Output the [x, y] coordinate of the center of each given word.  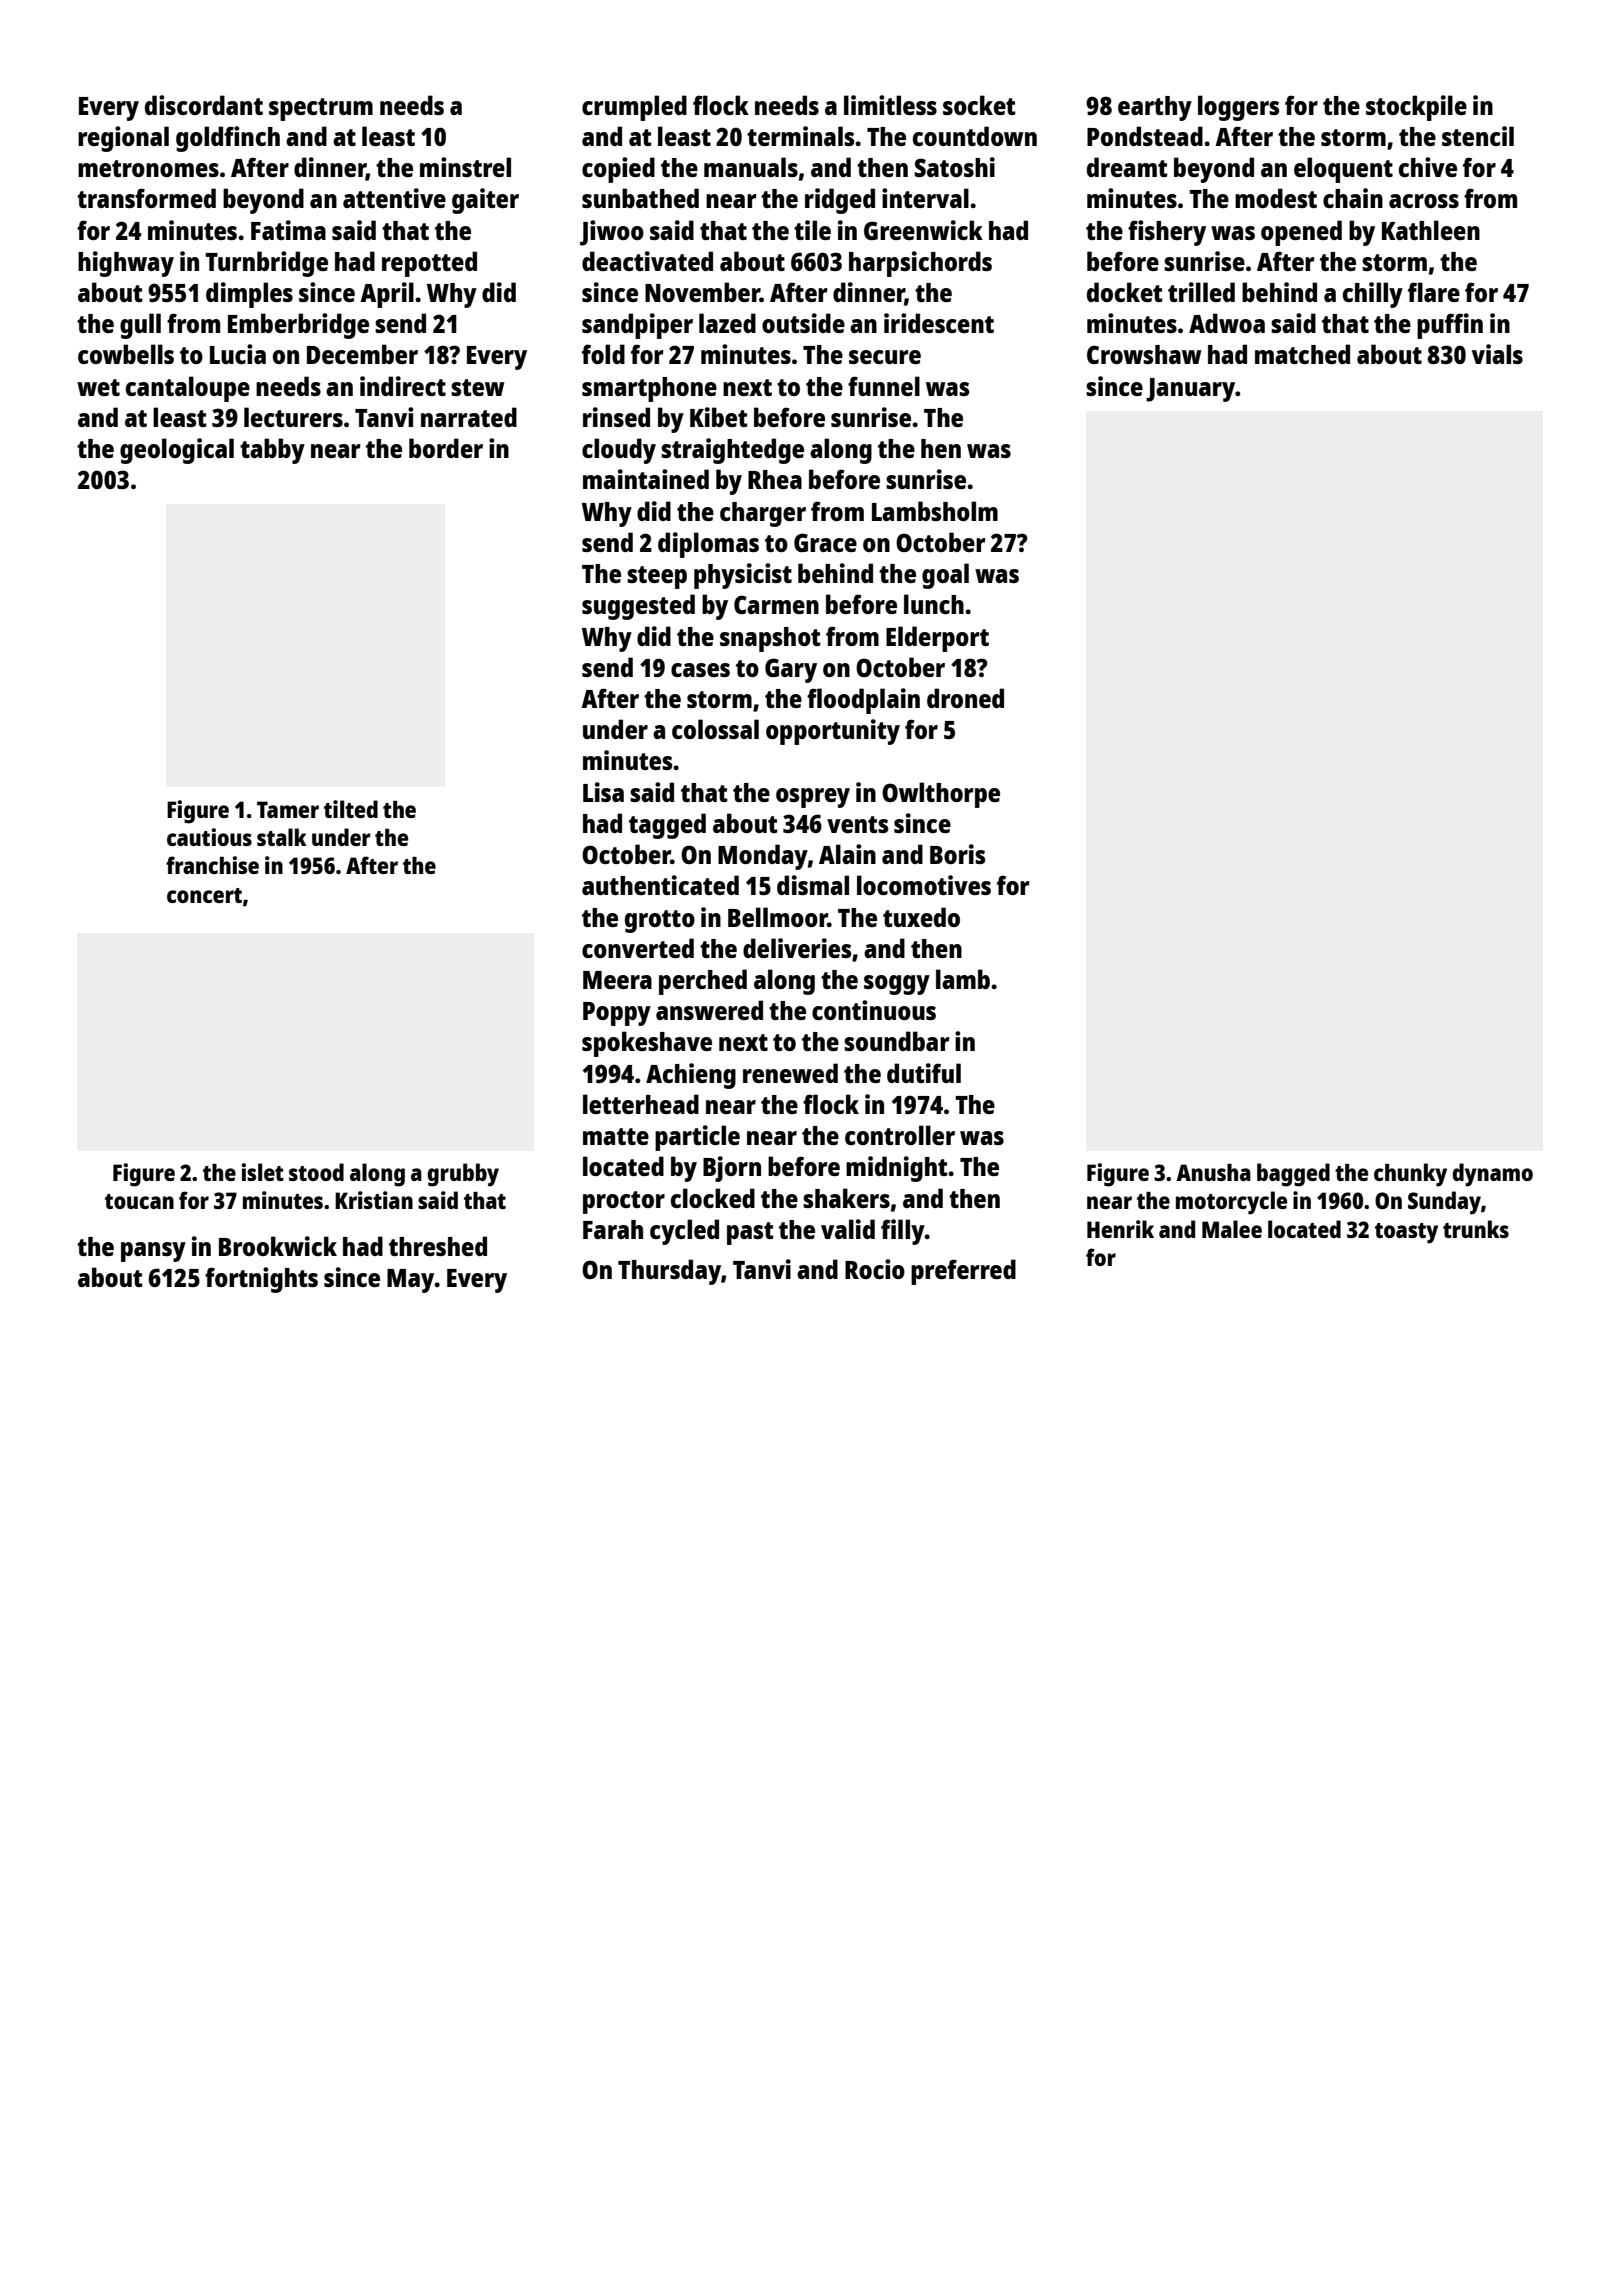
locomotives [924, 885]
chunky [1410, 1175]
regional [123, 139]
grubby [463, 1175]
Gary [791, 670]
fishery [1167, 233]
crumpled [634, 108]
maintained [646, 479]
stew [477, 387]
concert [204, 895]
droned [965, 698]
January [1190, 390]
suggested [638, 607]
